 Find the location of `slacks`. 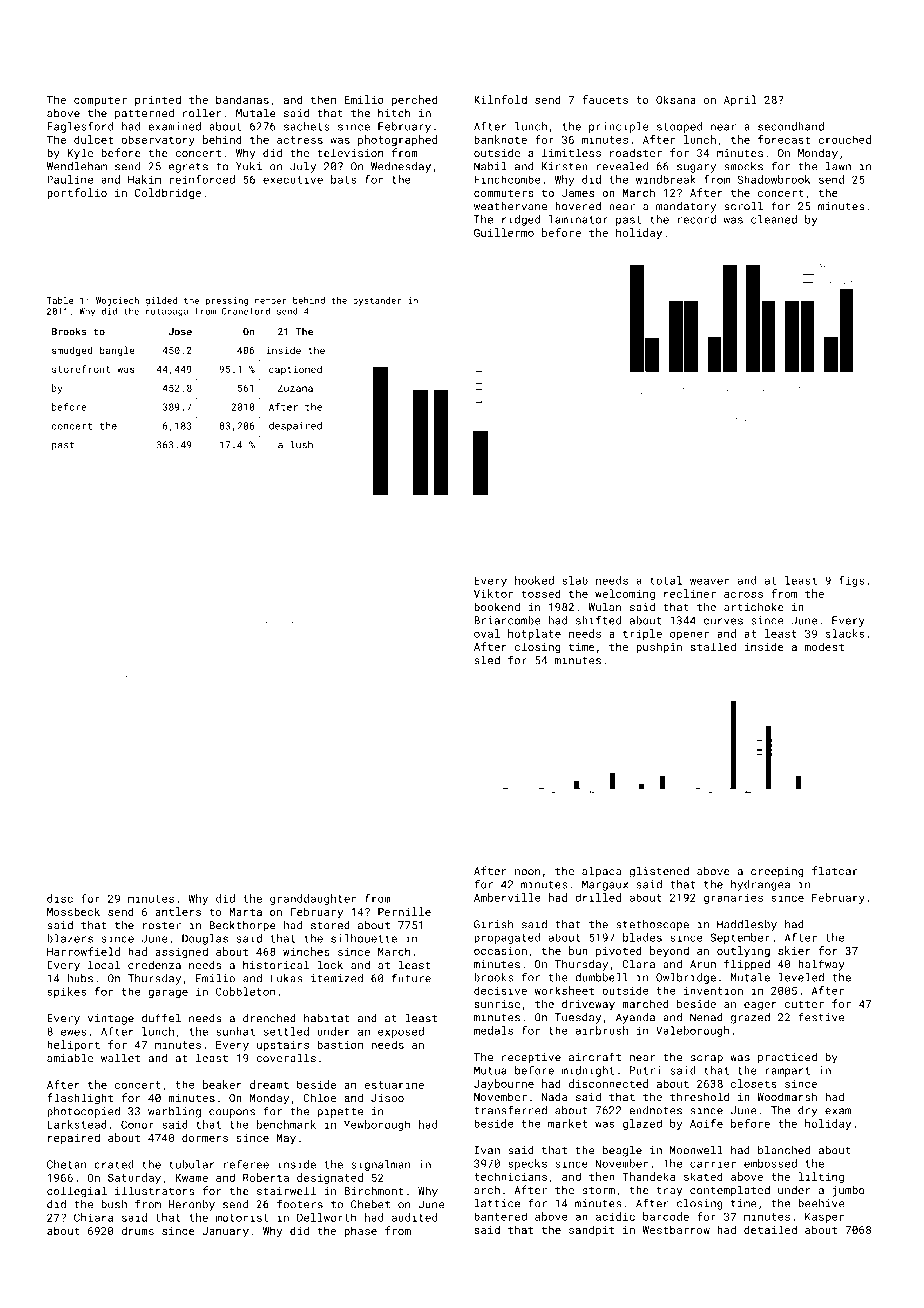

slacks is located at coordinates (845, 633).
